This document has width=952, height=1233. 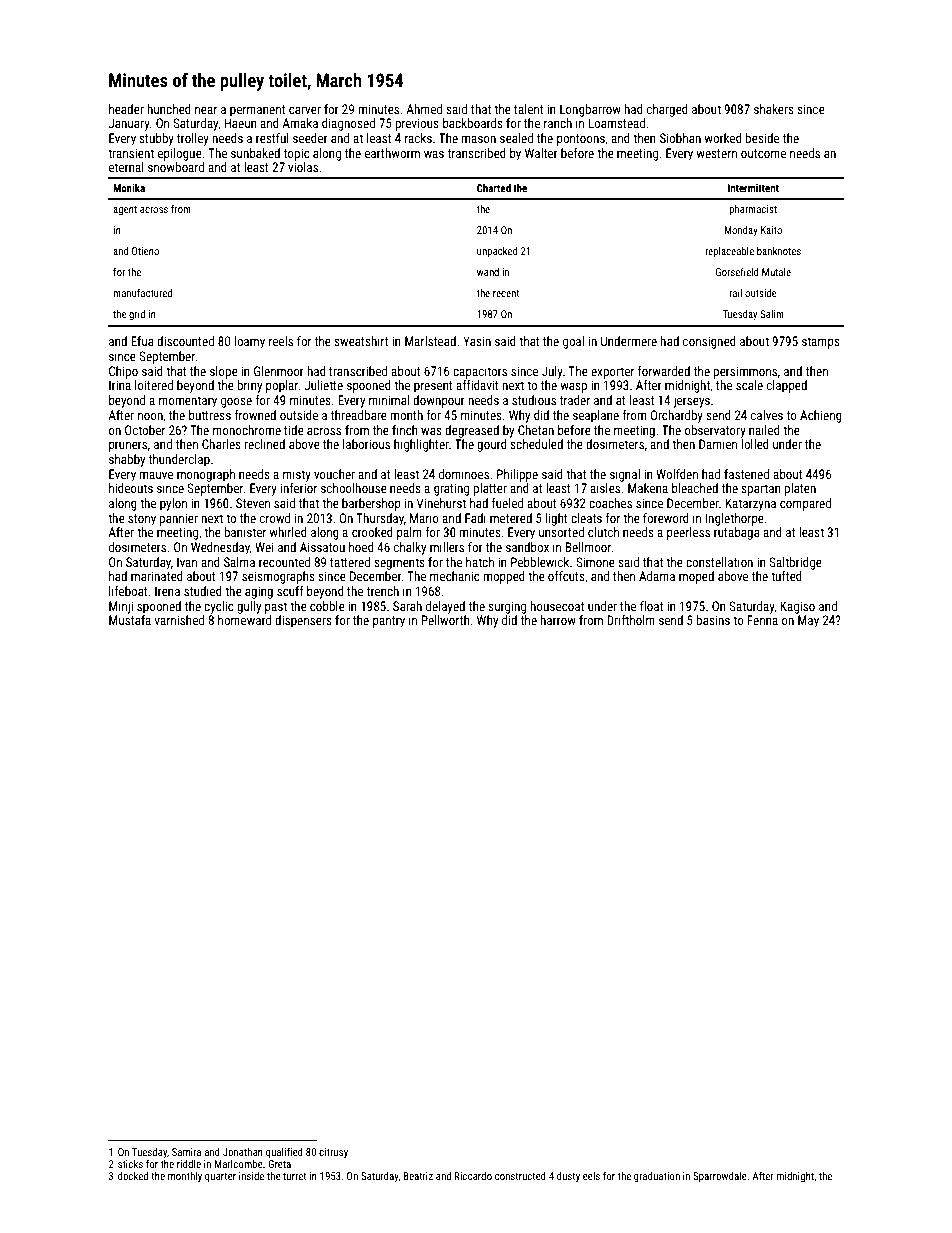 What do you see at coordinates (145, 251) in the document?
I see `Otieno` at bounding box center [145, 251].
